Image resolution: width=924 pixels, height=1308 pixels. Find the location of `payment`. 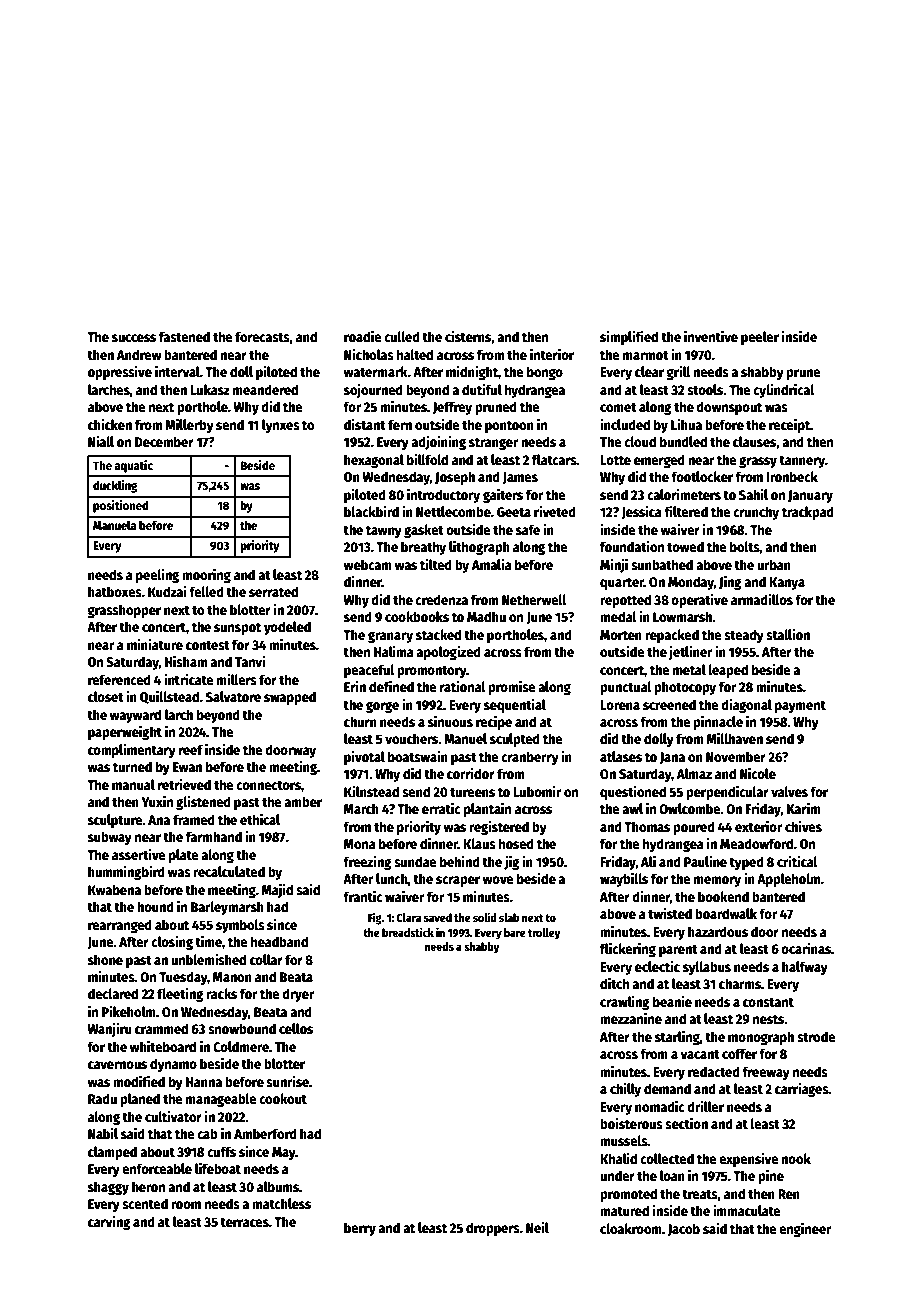

payment is located at coordinates (800, 707).
